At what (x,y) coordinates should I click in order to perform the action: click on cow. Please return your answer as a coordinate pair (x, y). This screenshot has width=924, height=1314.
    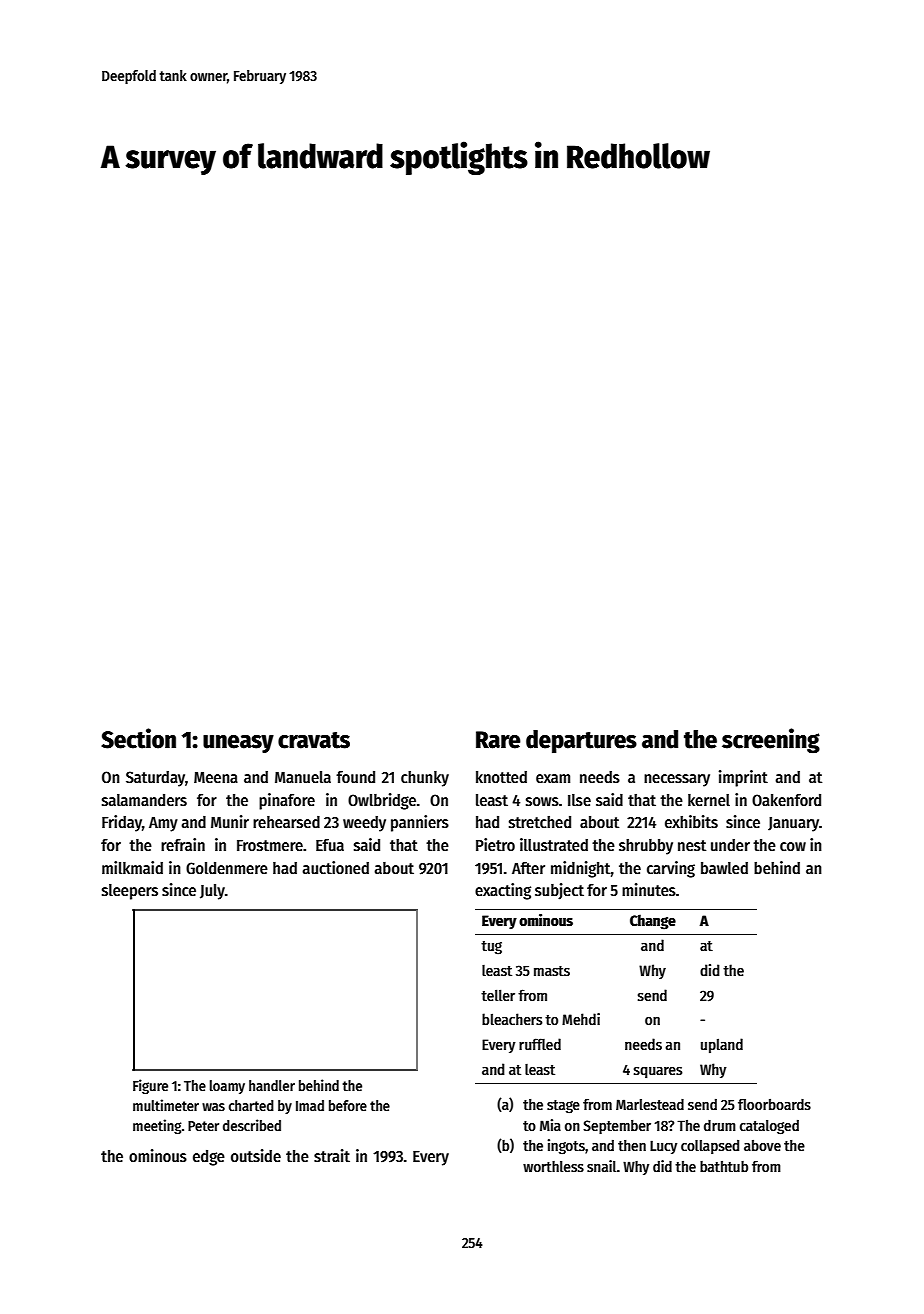
    Looking at the image, I should click on (793, 846).
